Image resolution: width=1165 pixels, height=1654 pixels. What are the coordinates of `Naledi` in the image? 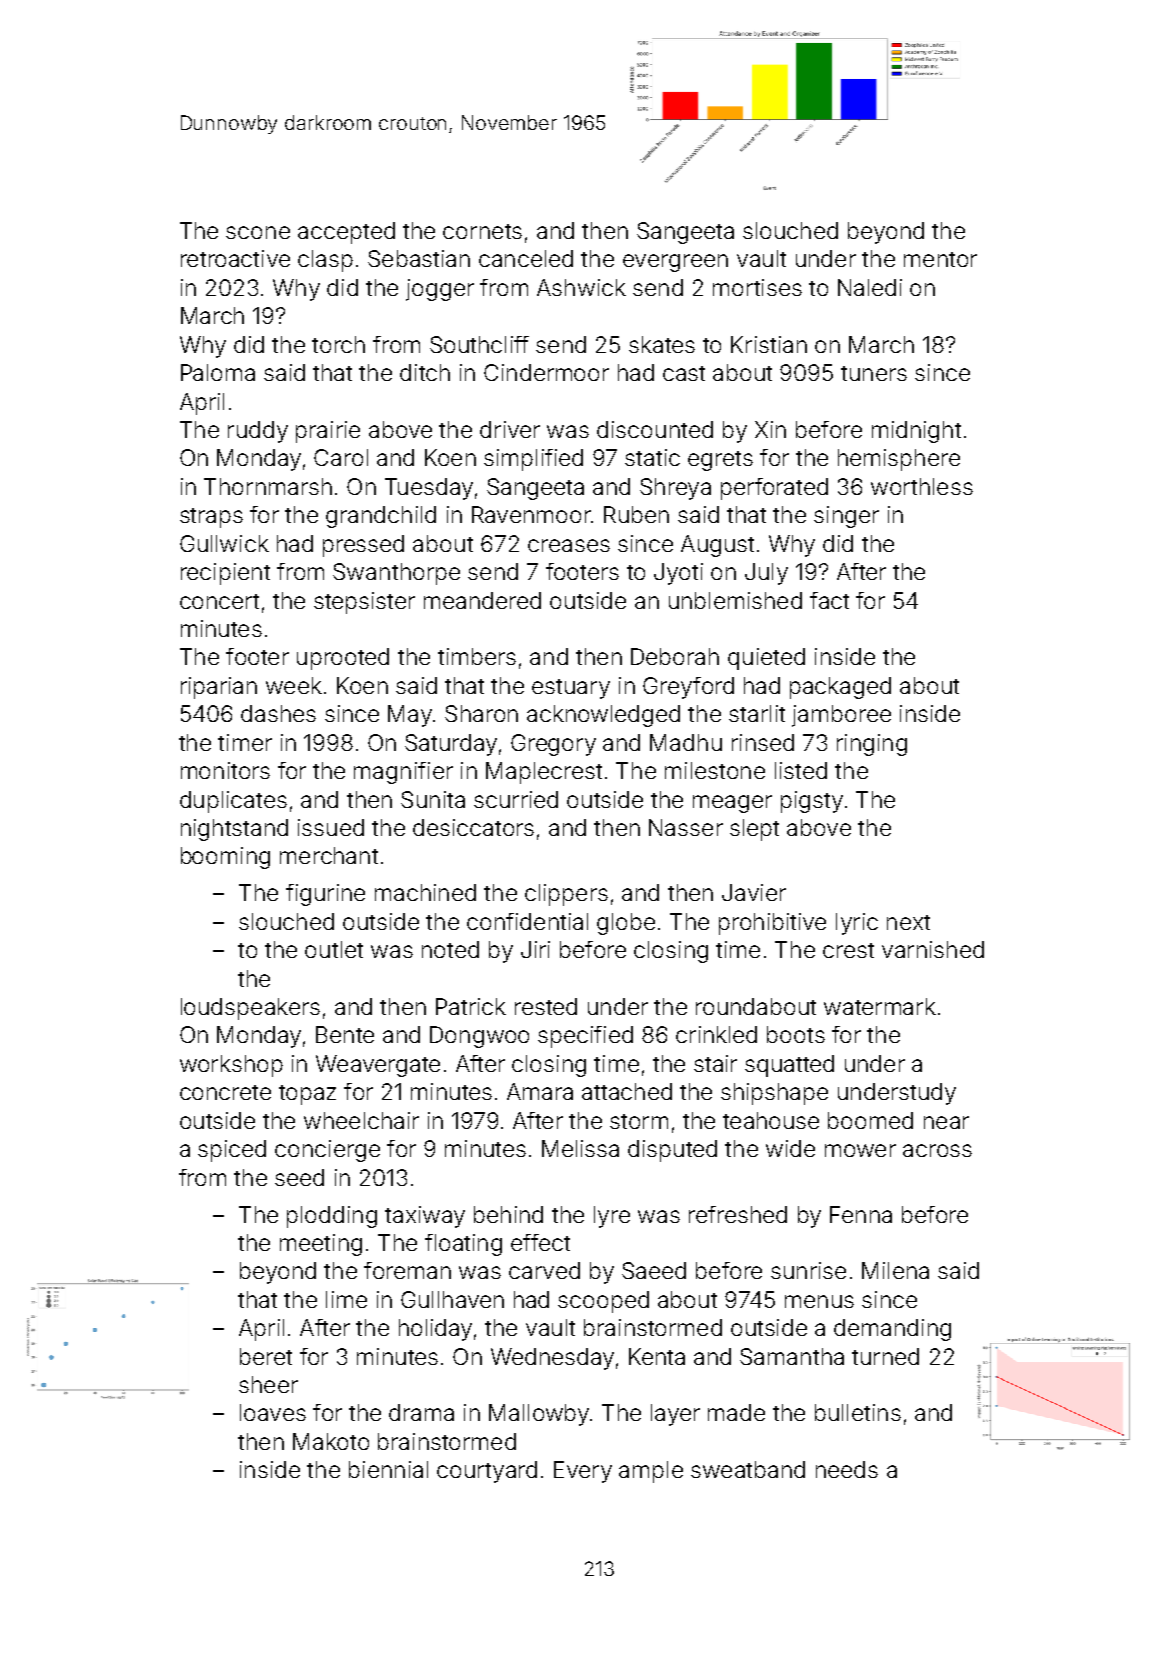 It's located at (870, 287).
